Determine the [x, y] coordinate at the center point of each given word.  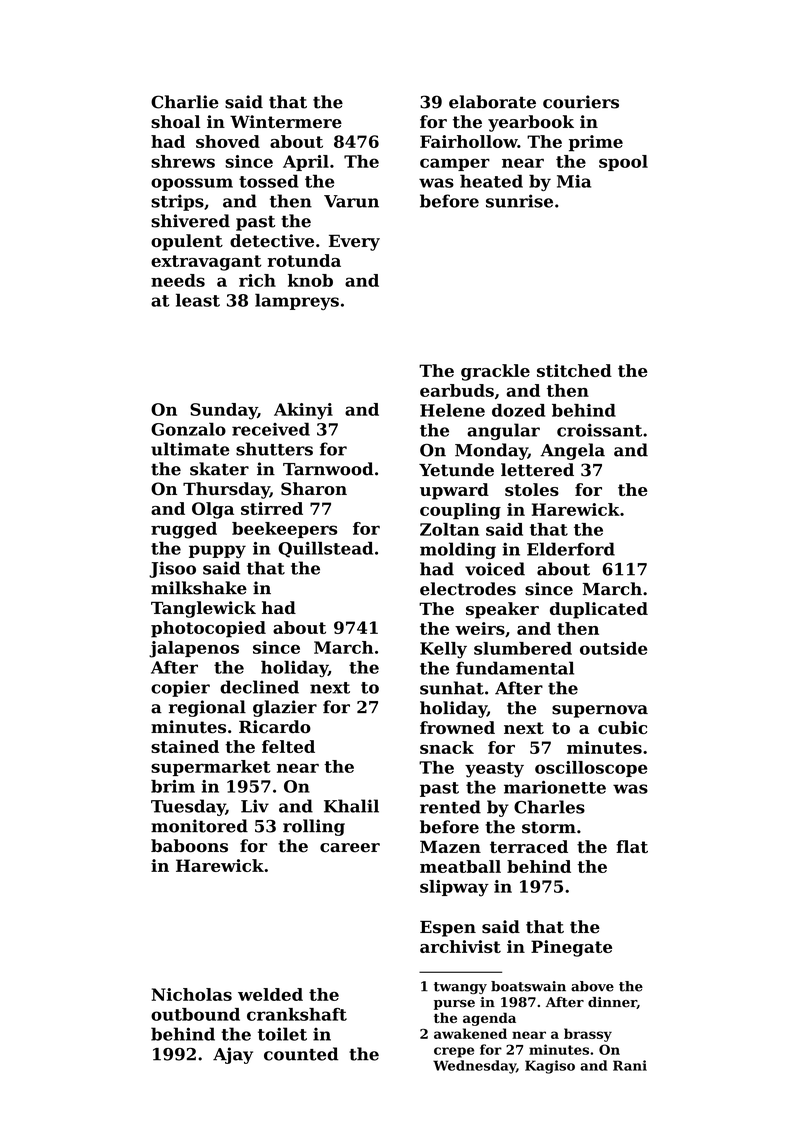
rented [450, 807]
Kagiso [550, 1067]
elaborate [492, 102]
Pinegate [571, 948]
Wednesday [474, 1067]
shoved [228, 141]
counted [301, 1054]
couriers [581, 102]
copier [180, 688]
